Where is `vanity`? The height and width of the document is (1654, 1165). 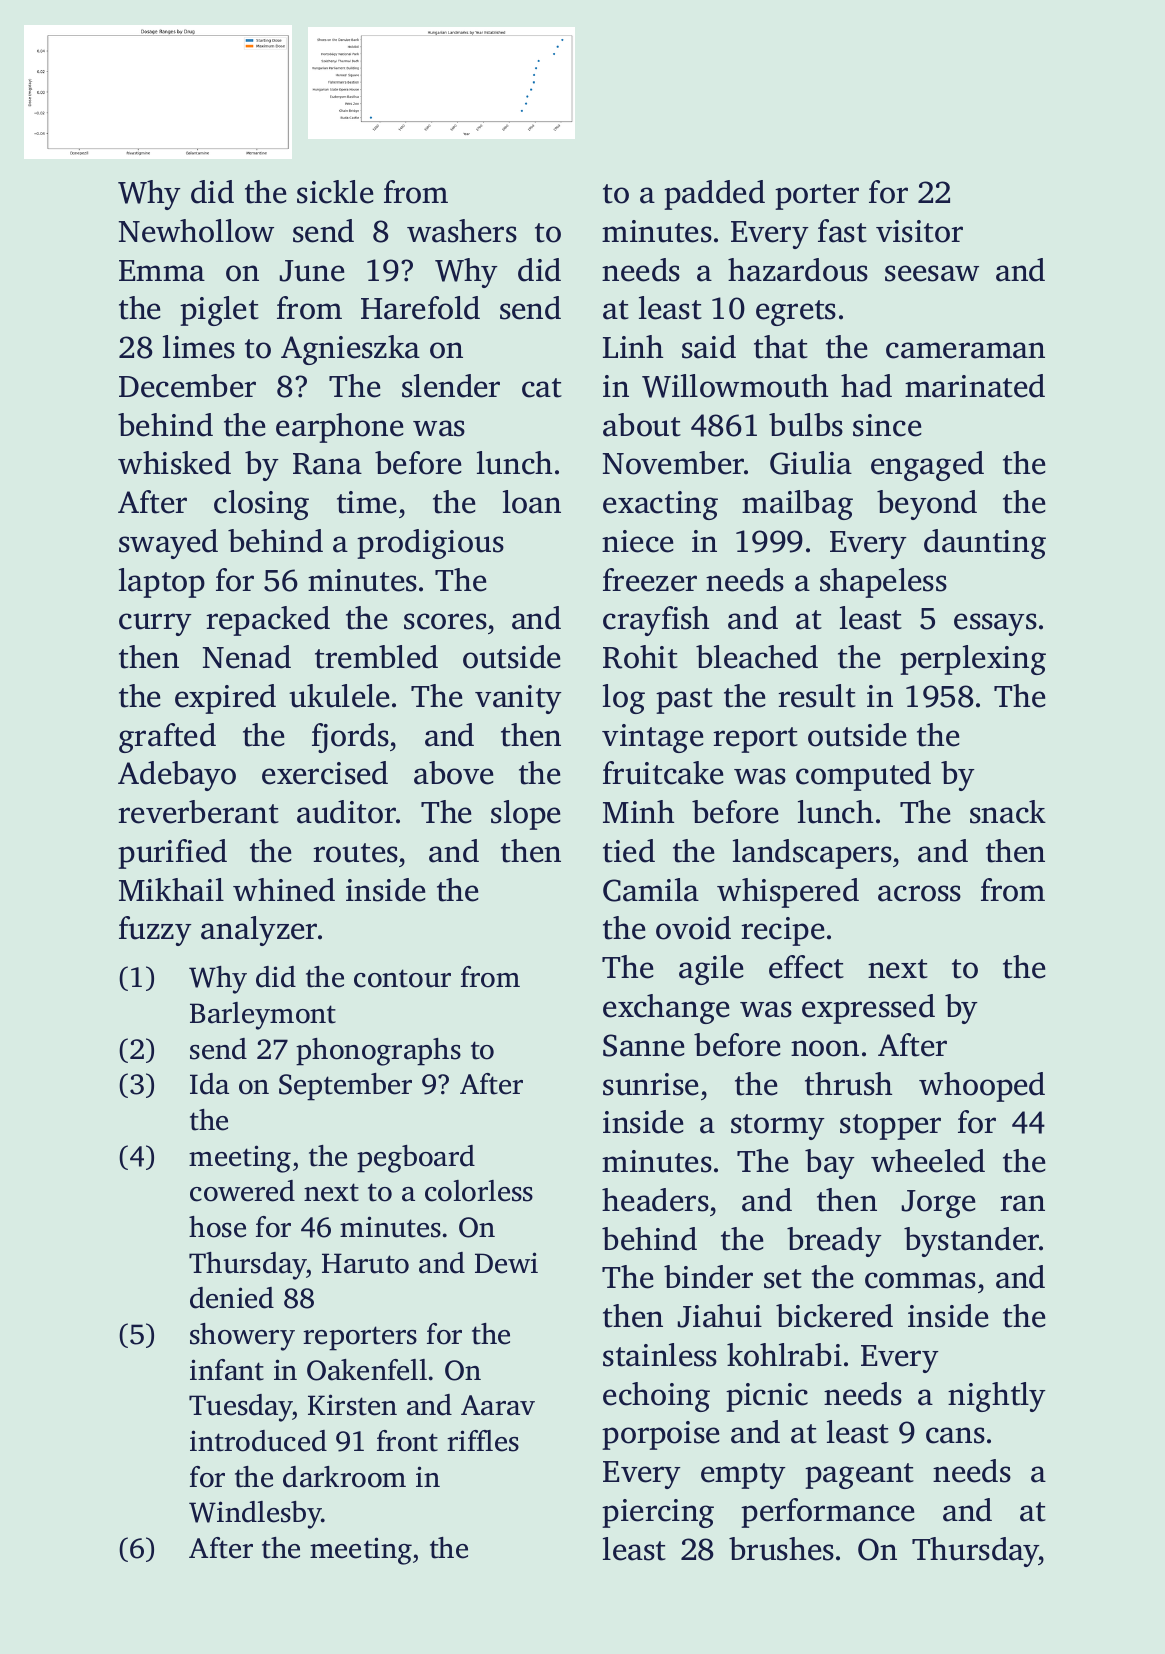 vanity is located at coordinates (518, 699).
